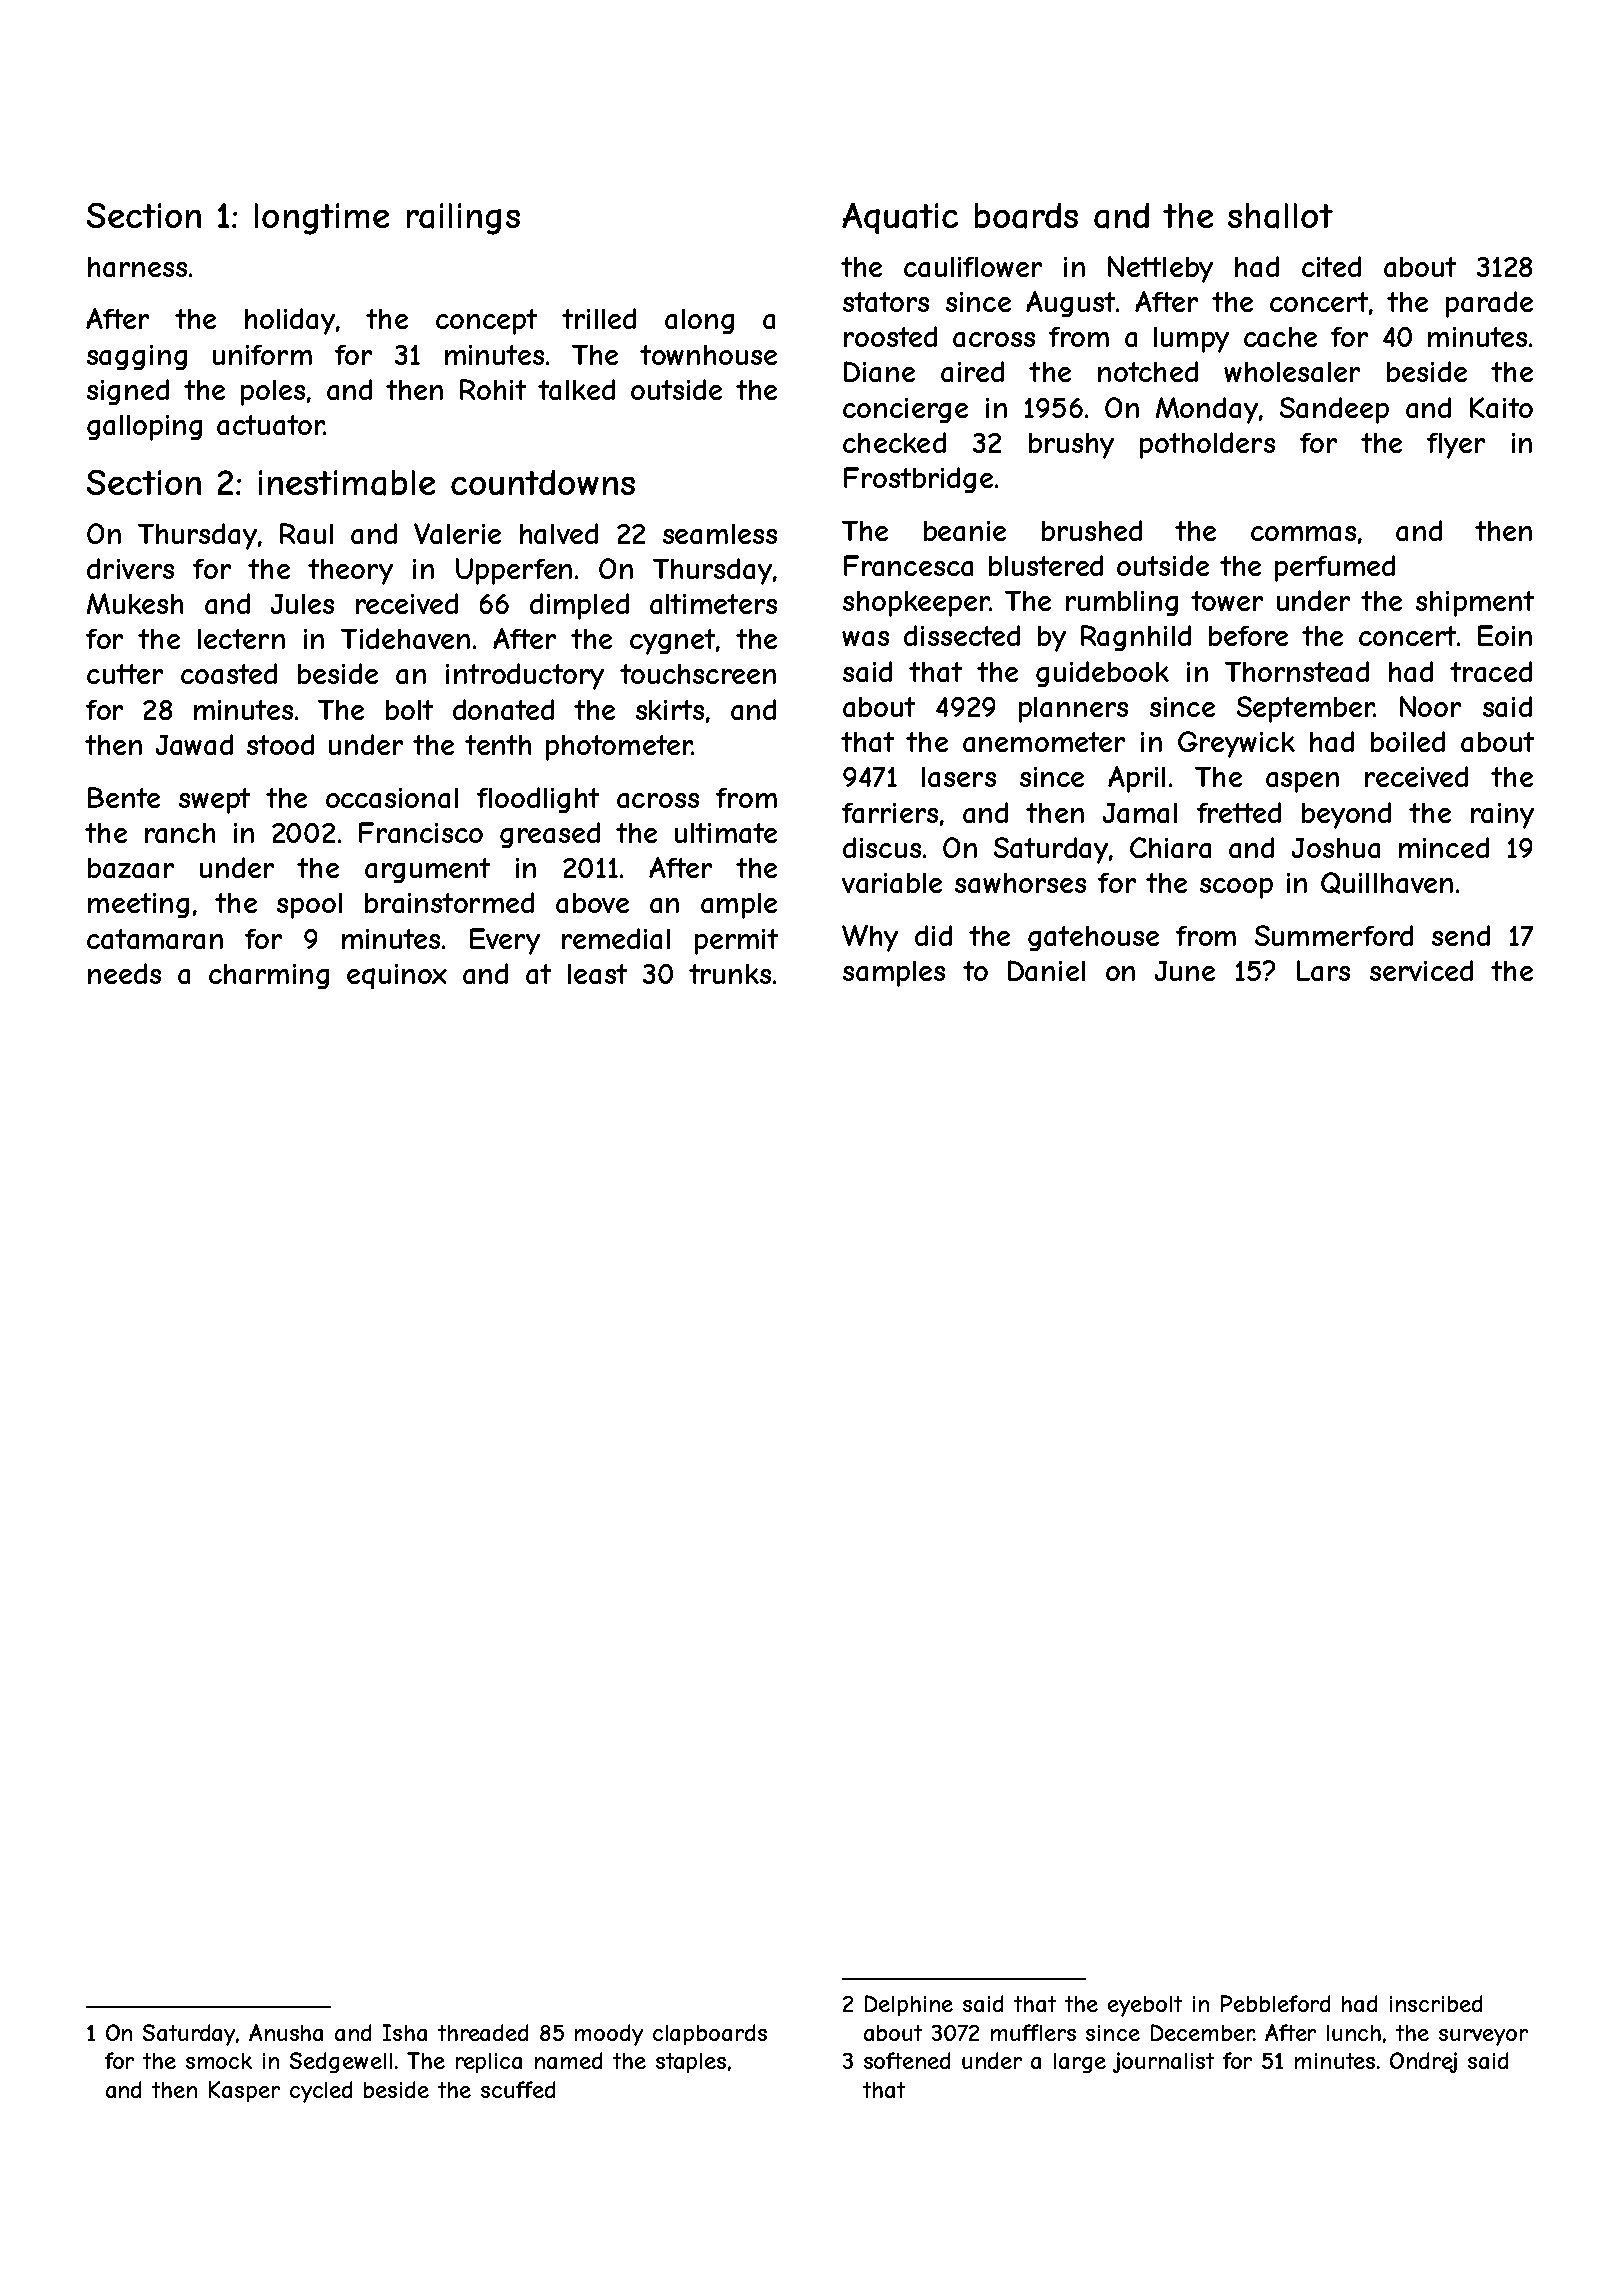 Image resolution: width=1620 pixels, height=2292 pixels. Describe the element at coordinates (138, 905) in the document. I see `meeting` at that location.
